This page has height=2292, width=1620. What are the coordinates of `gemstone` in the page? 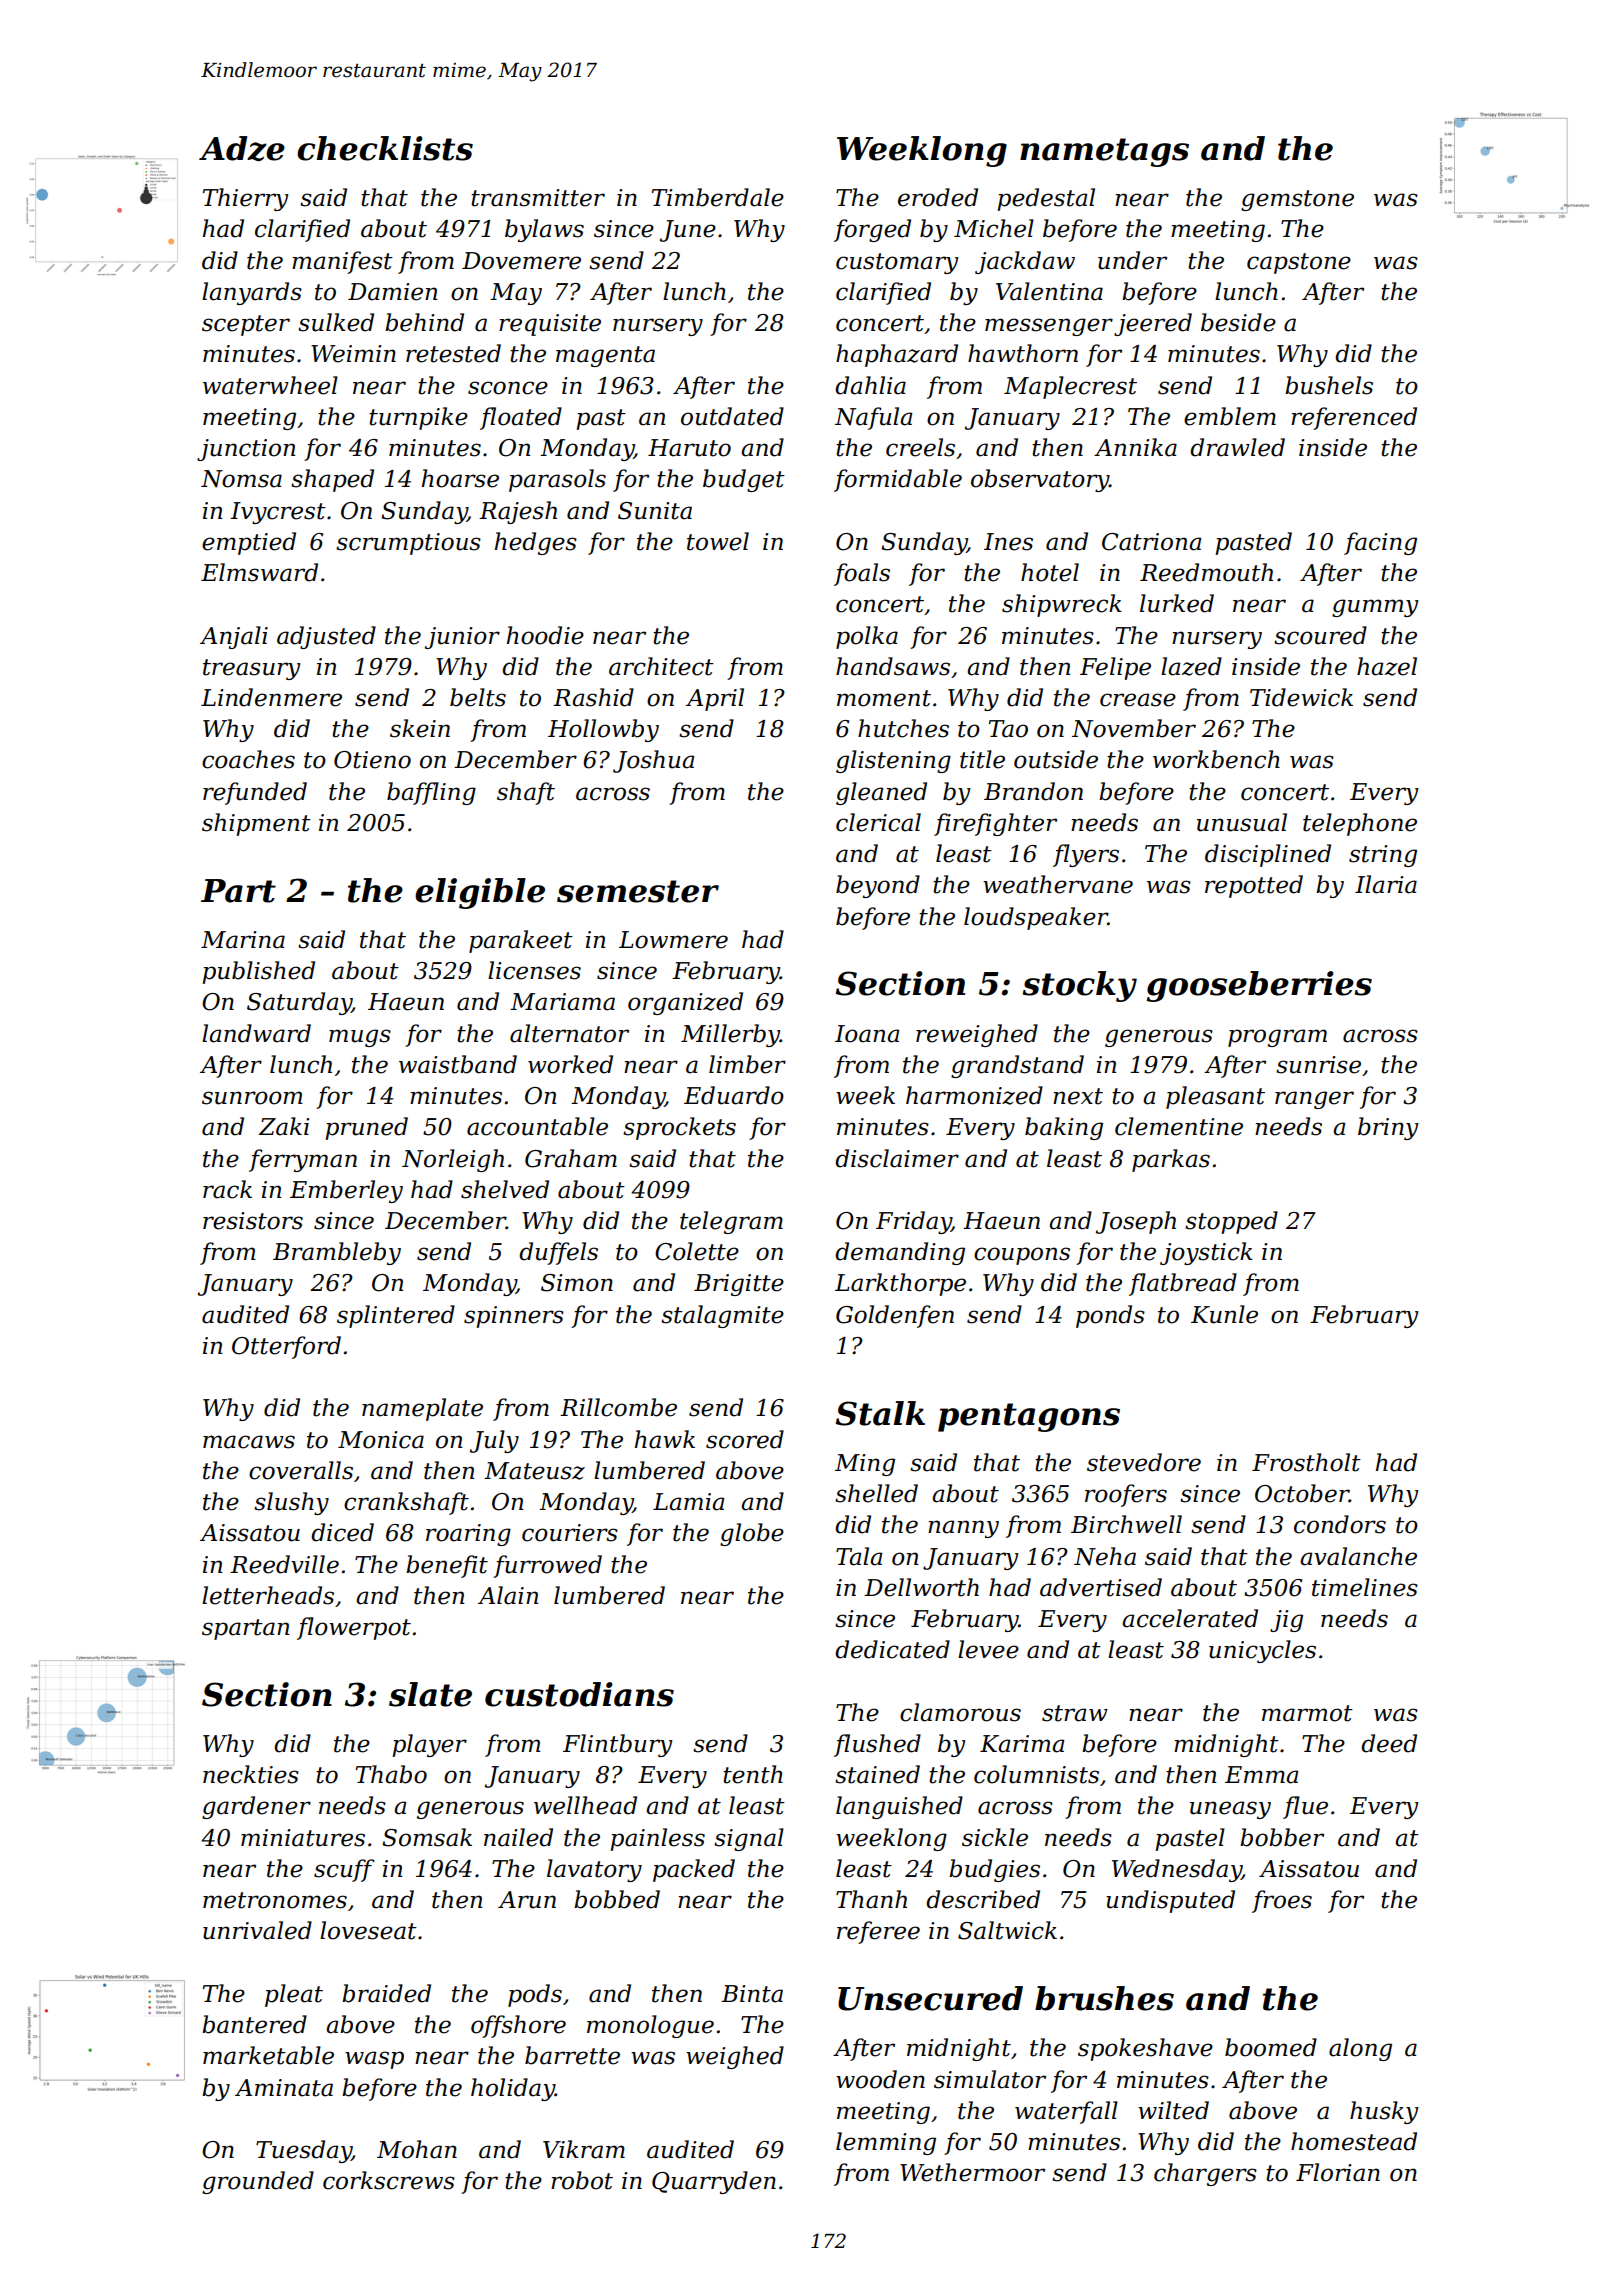 It's located at (1297, 200).
